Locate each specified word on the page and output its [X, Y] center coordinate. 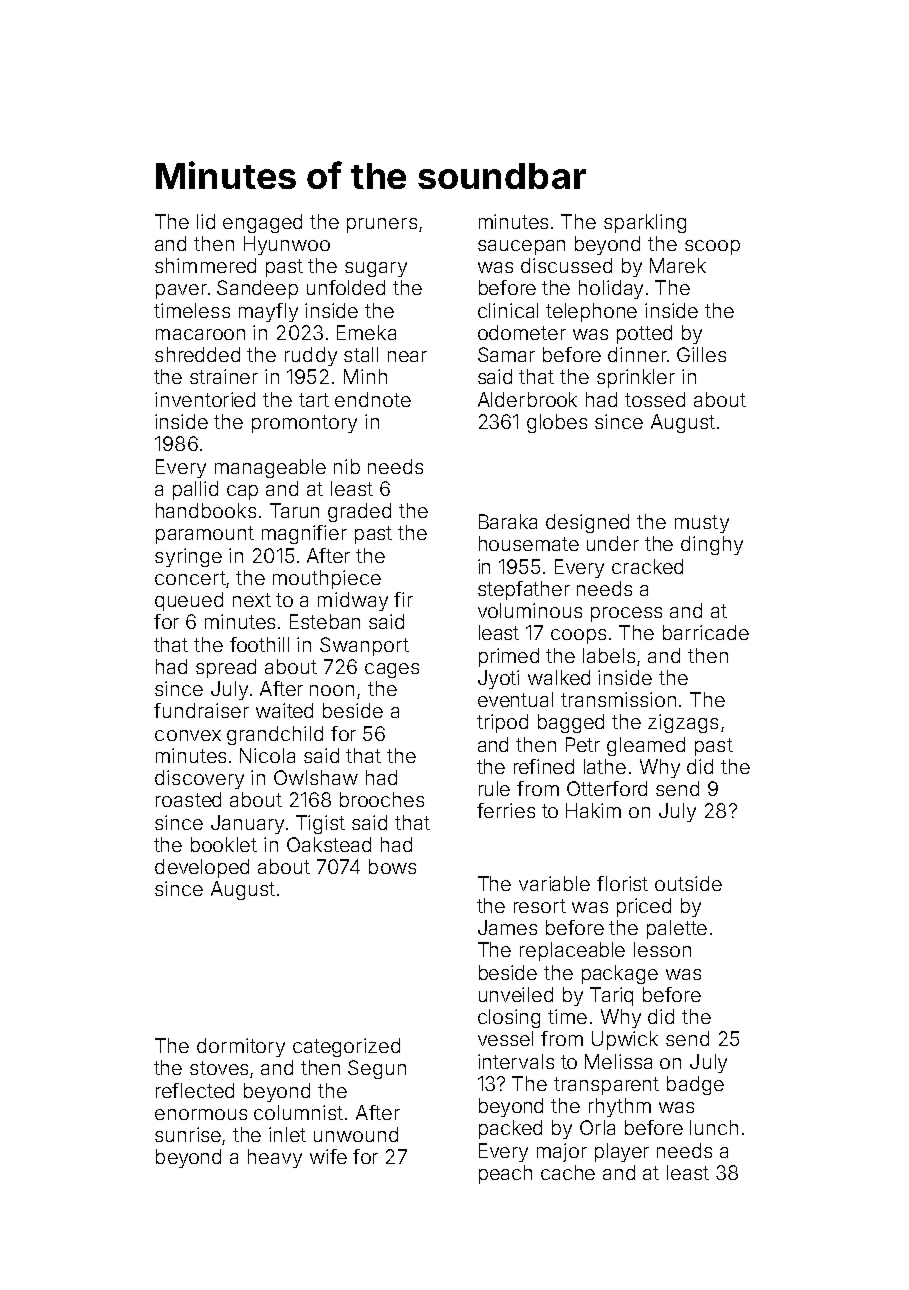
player [622, 1152]
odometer [522, 332]
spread [226, 668]
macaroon [200, 334]
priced [644, 907]
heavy [275, 1158]
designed [587, 523]
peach [505, 1174]
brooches [382, 799]
